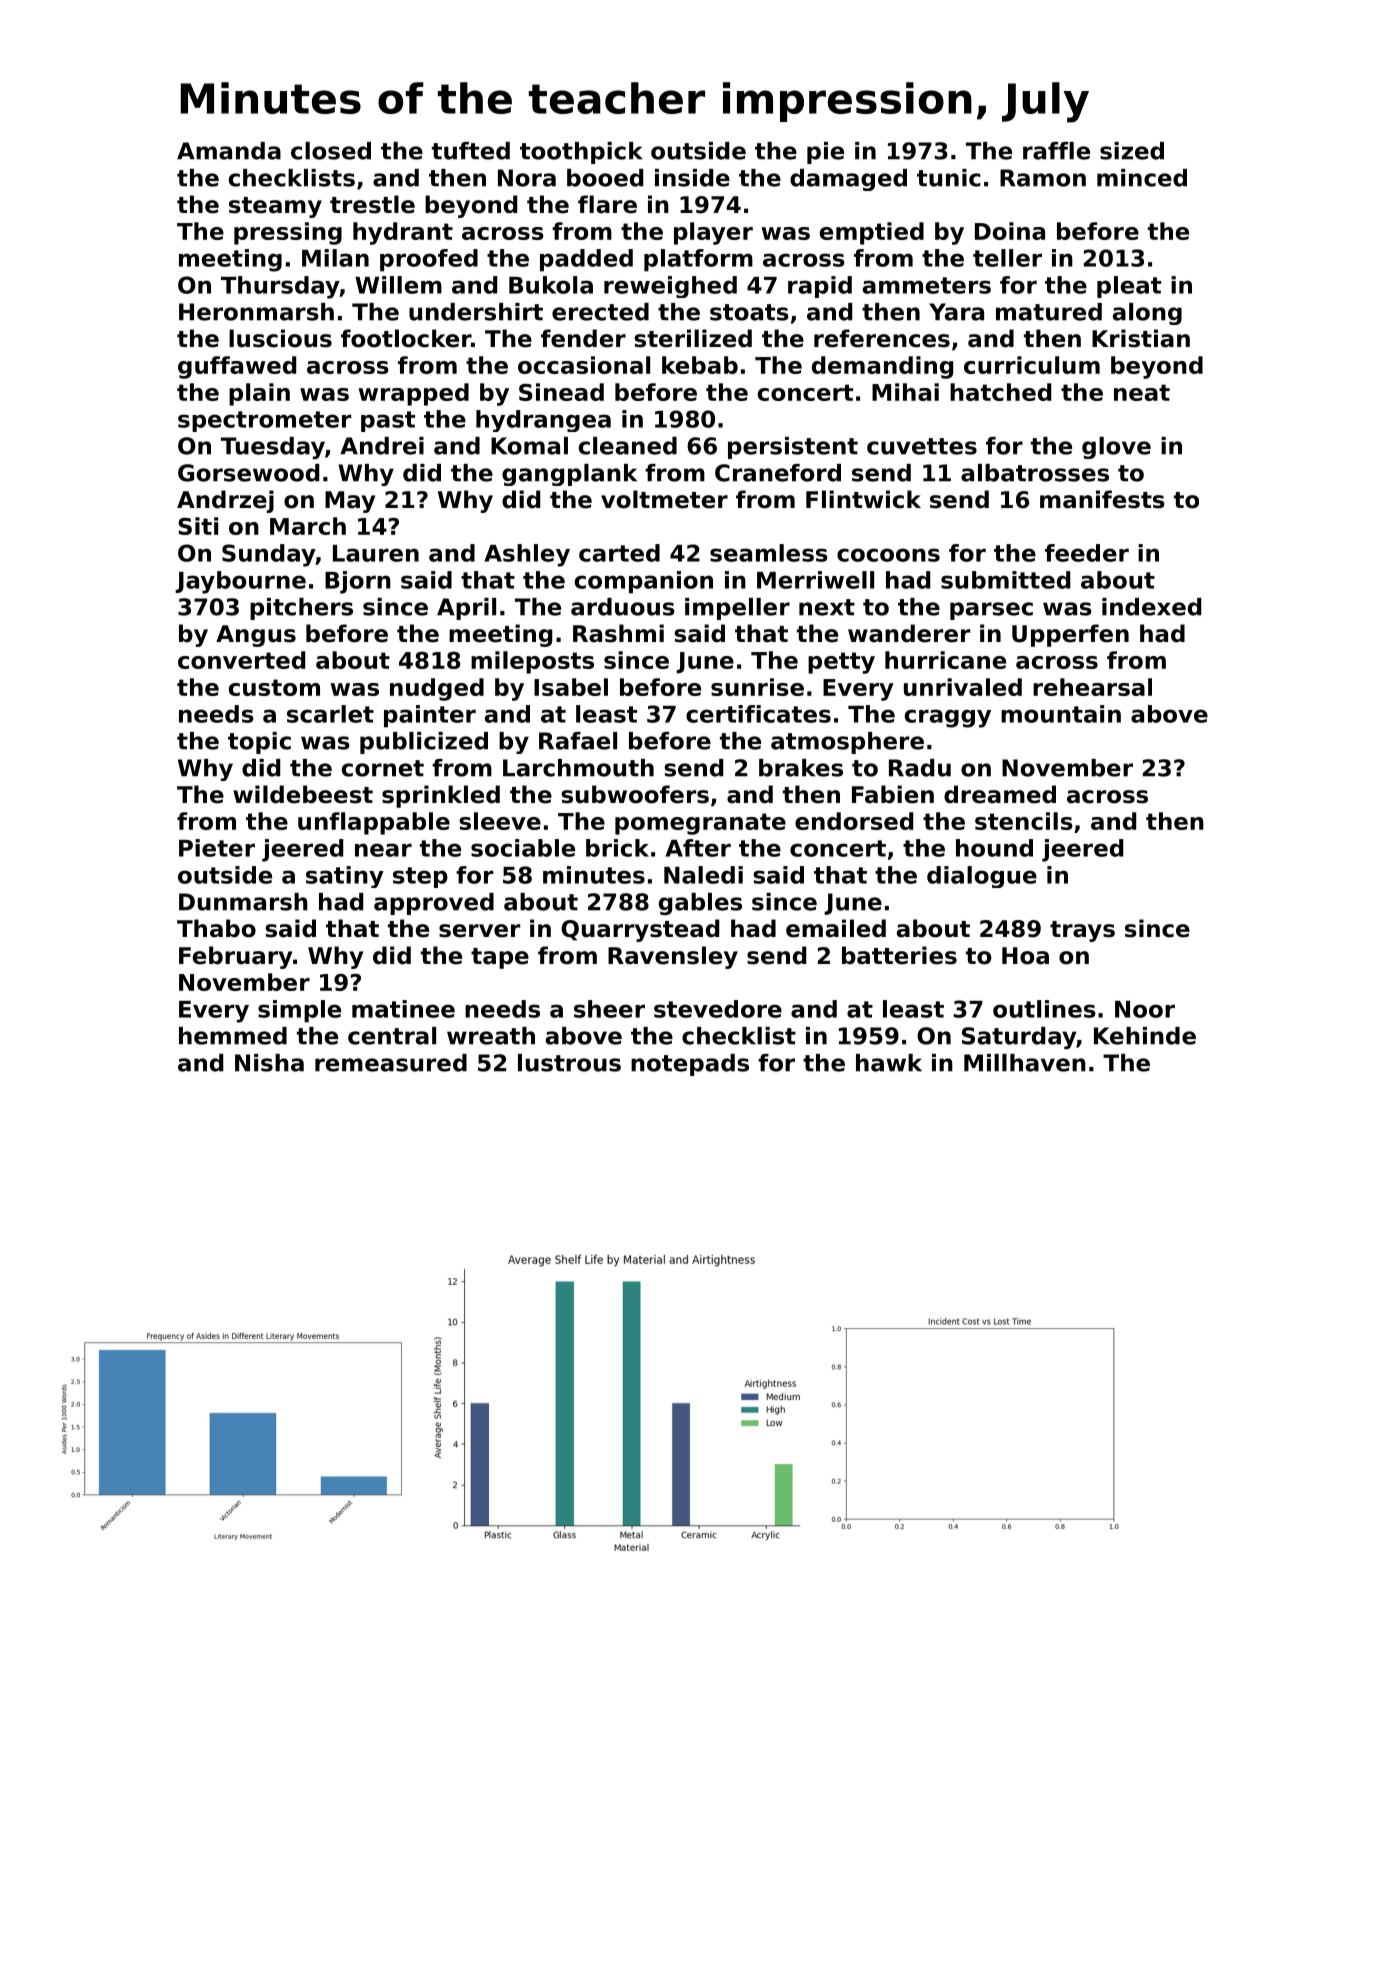 This image has height=1969, width=1386. Describe the element at coordinates (1056, 151) in the image. I see `raffle` at that location.
